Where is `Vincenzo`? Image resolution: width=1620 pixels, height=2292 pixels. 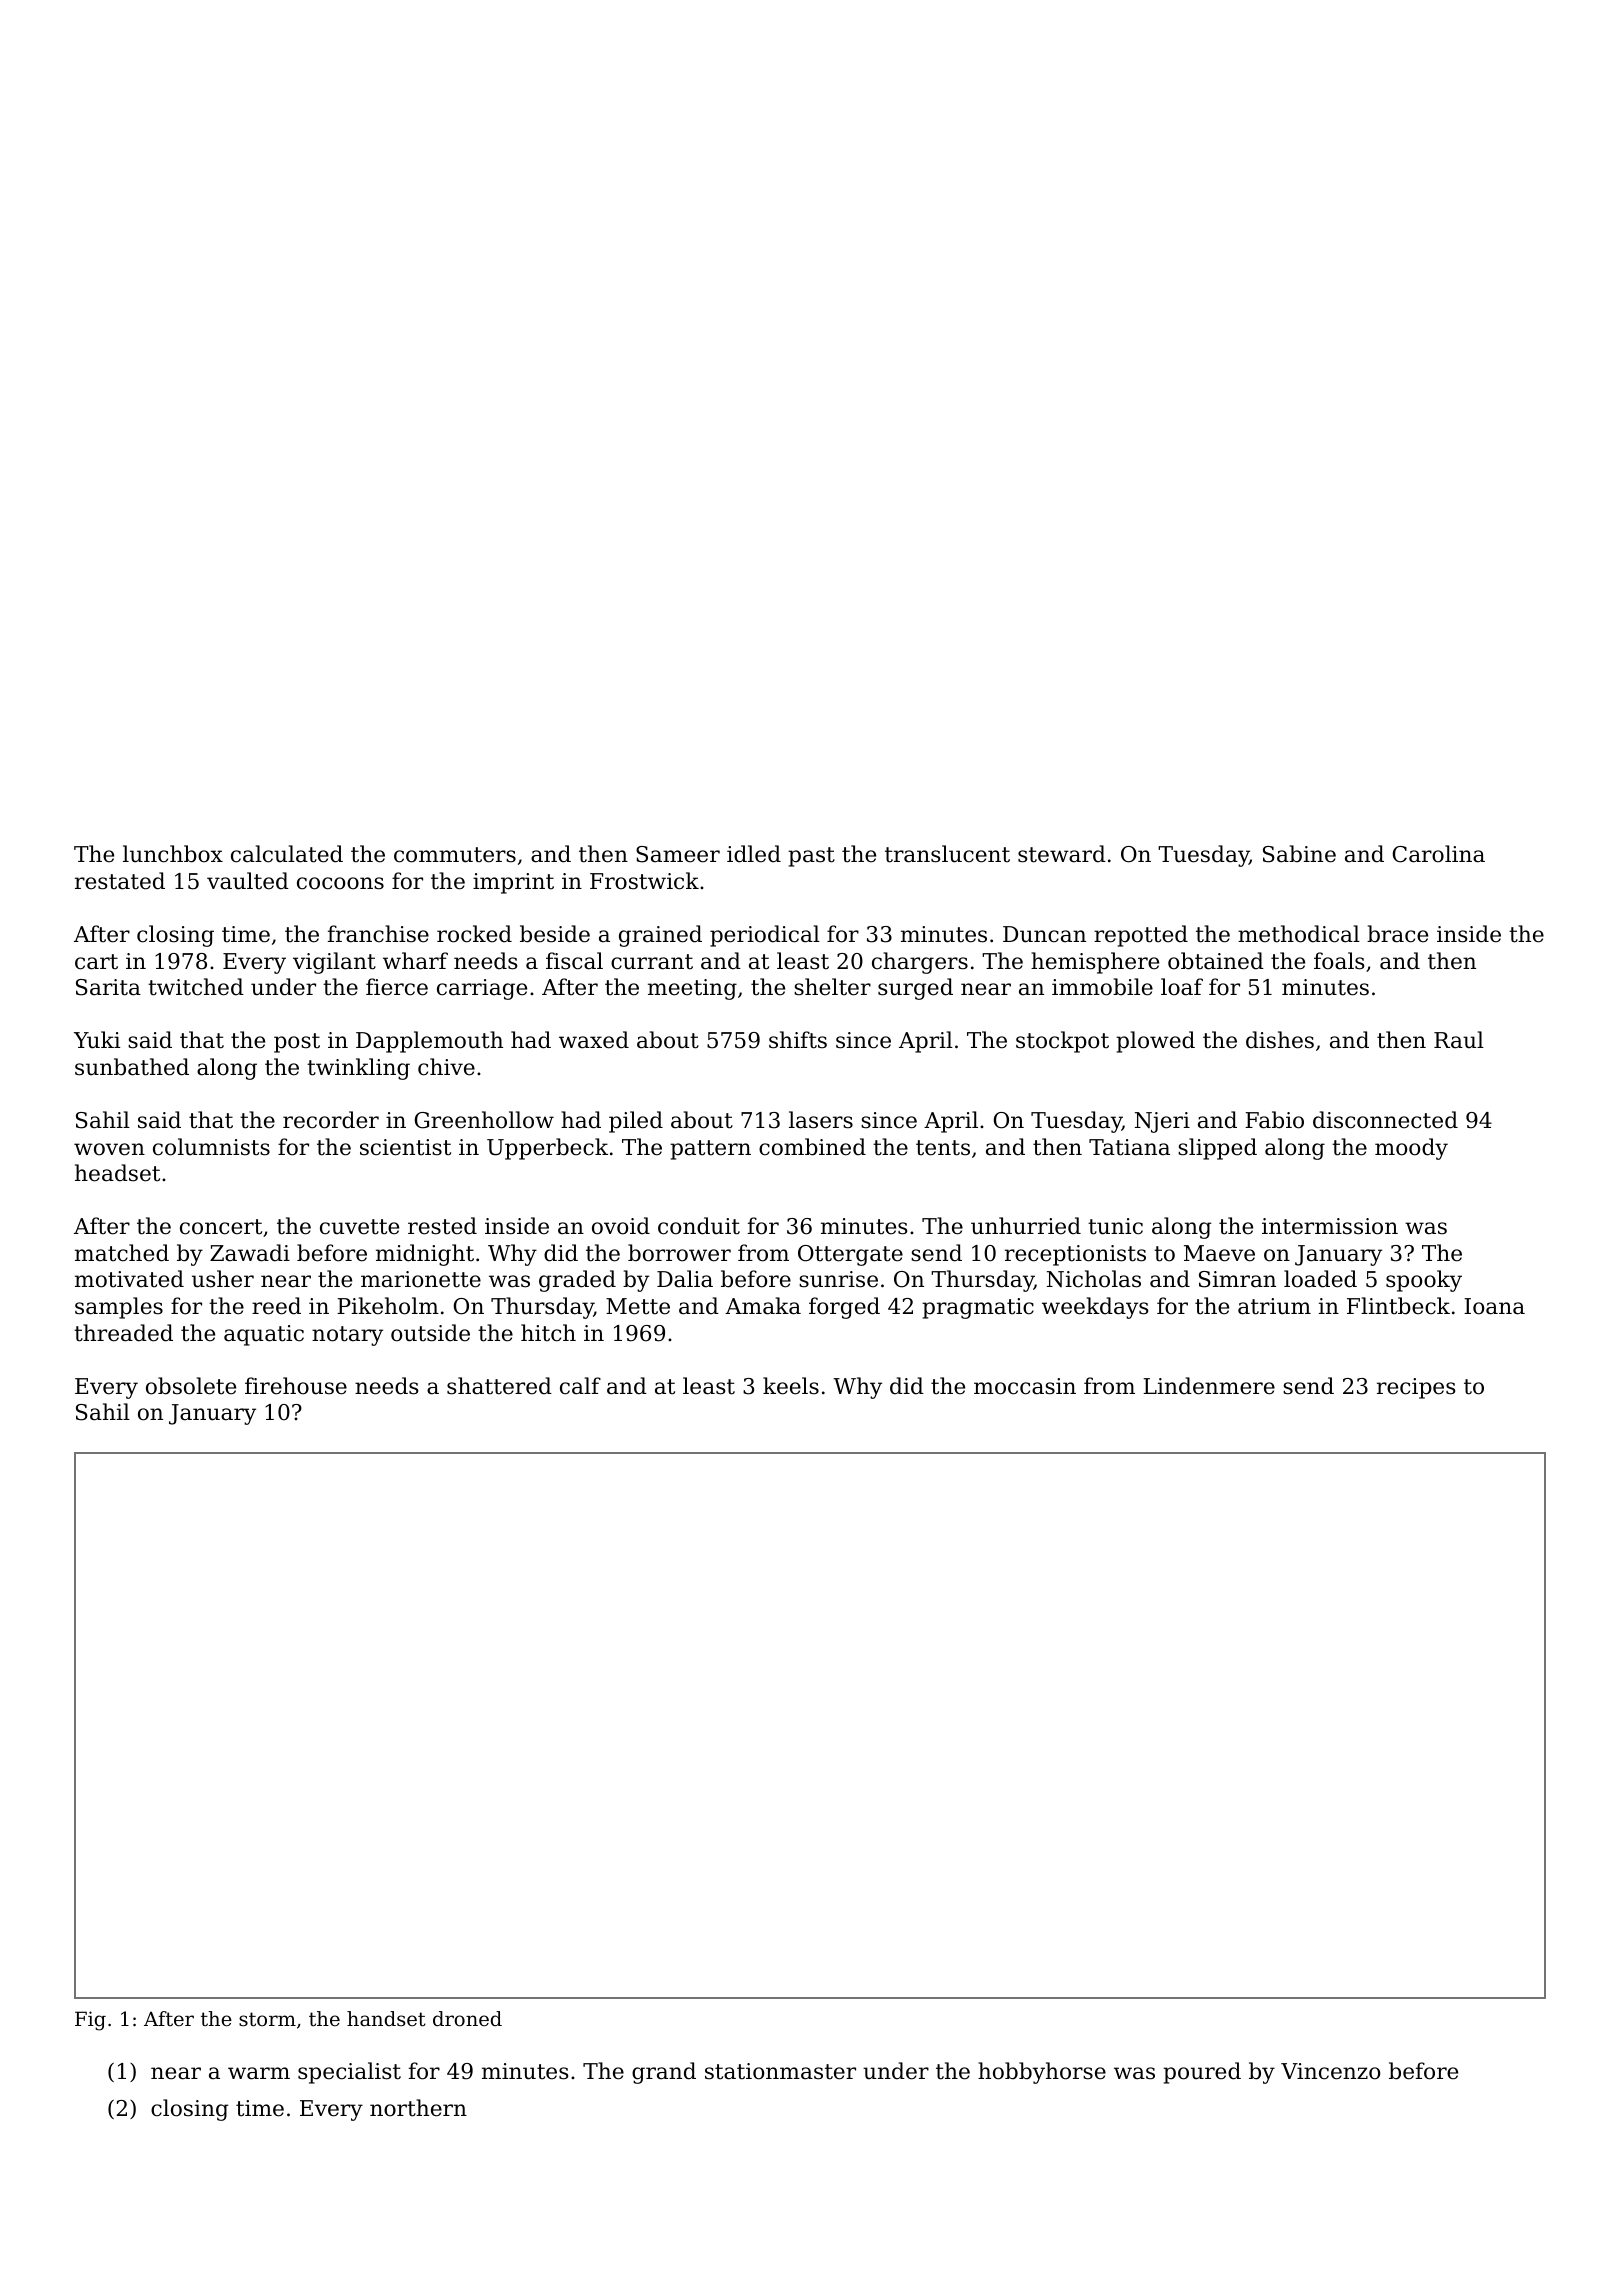
Vincenzo is located at coordinates (1330, 2071).
